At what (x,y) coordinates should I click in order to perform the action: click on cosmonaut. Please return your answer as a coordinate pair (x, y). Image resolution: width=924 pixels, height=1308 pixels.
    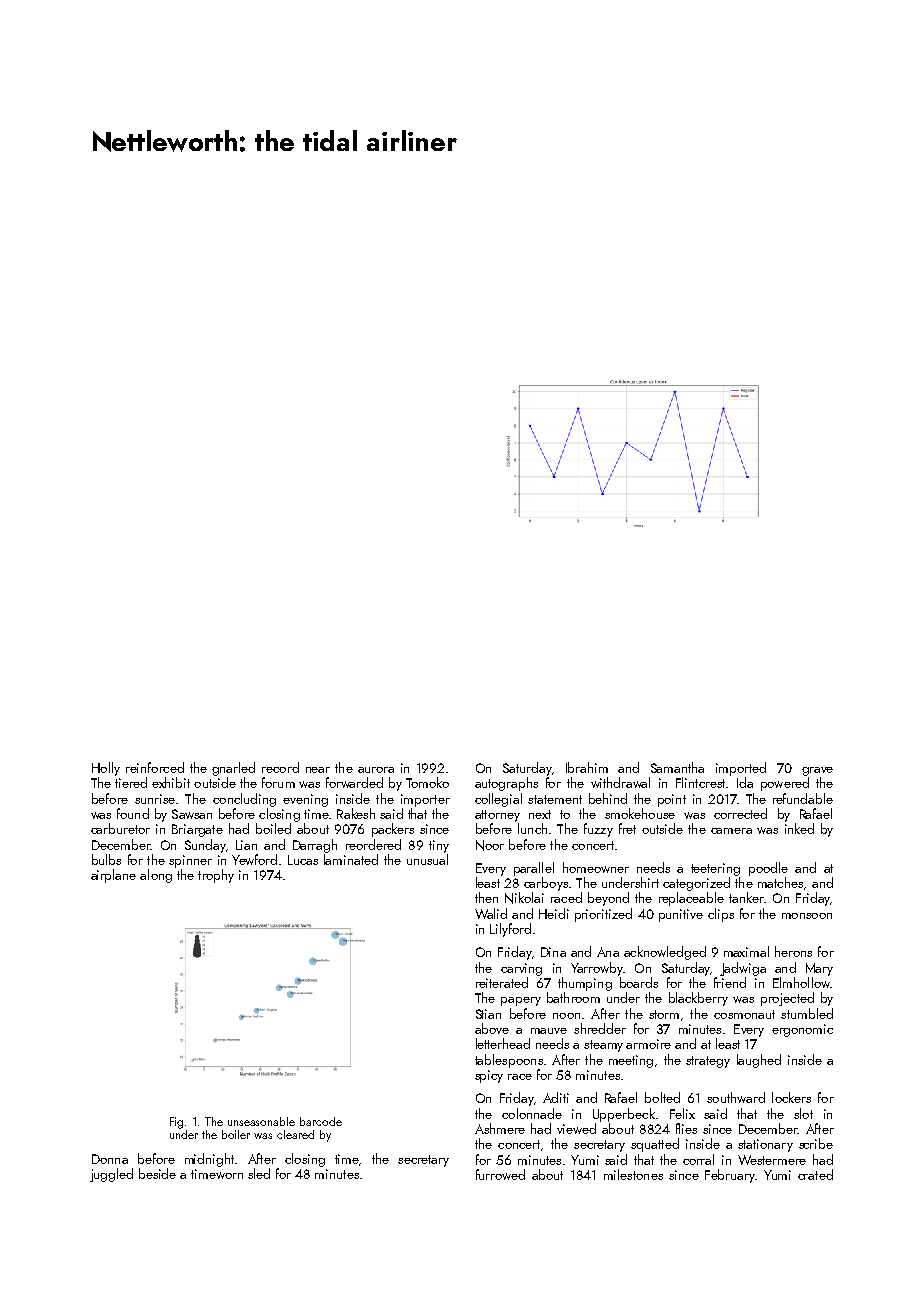
    Looking at the image, I should click on (744, 1014).
